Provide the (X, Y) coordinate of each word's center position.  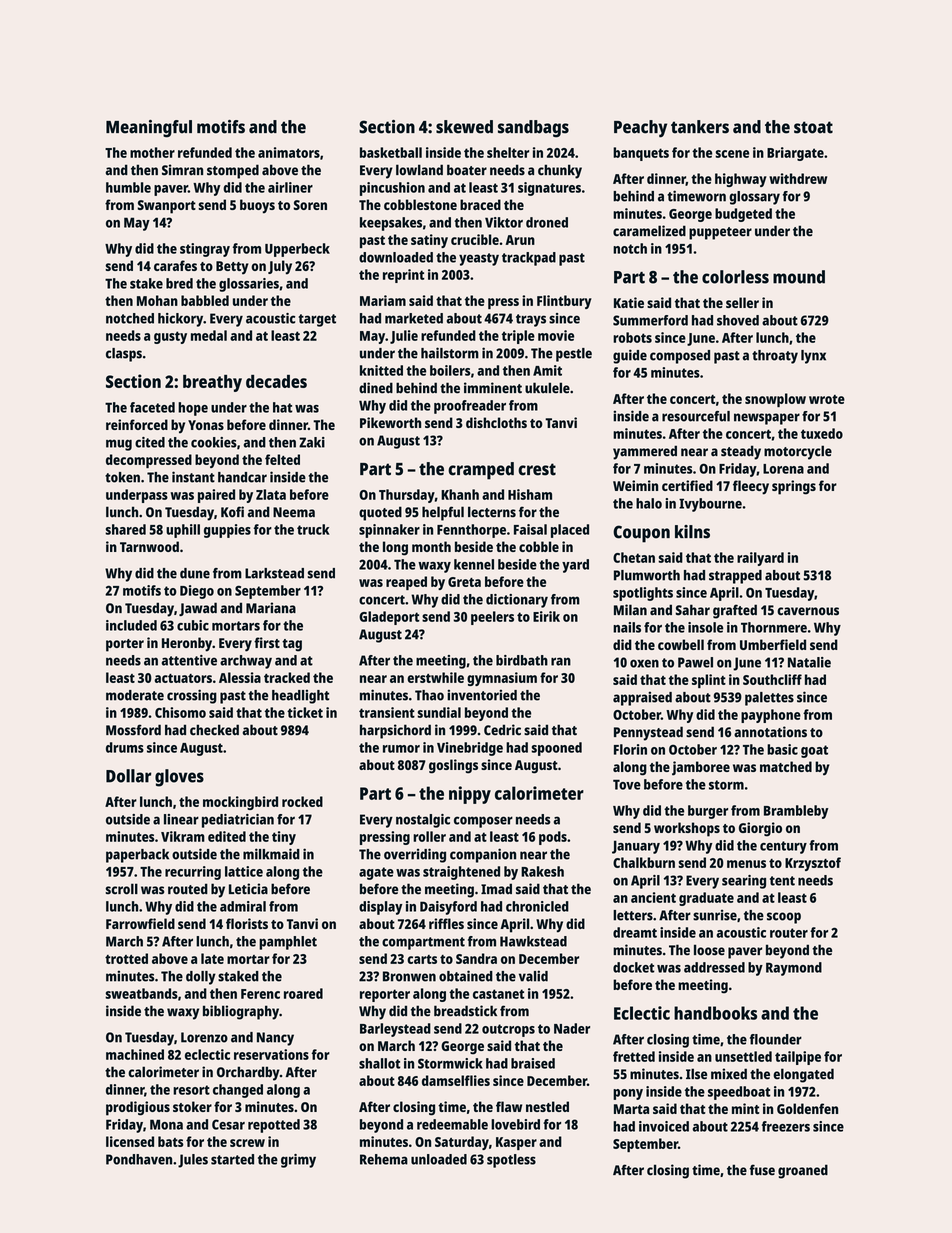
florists (247, 923)
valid (533, 976)
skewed (464, 127)
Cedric (502, 730)
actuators (183, 678)
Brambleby (796, 812)
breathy (212, 383)
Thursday (407, 496)
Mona (166, 1124)
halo (649, 503)
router (789, 933)
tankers (700, 127)
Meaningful (149, 129)
